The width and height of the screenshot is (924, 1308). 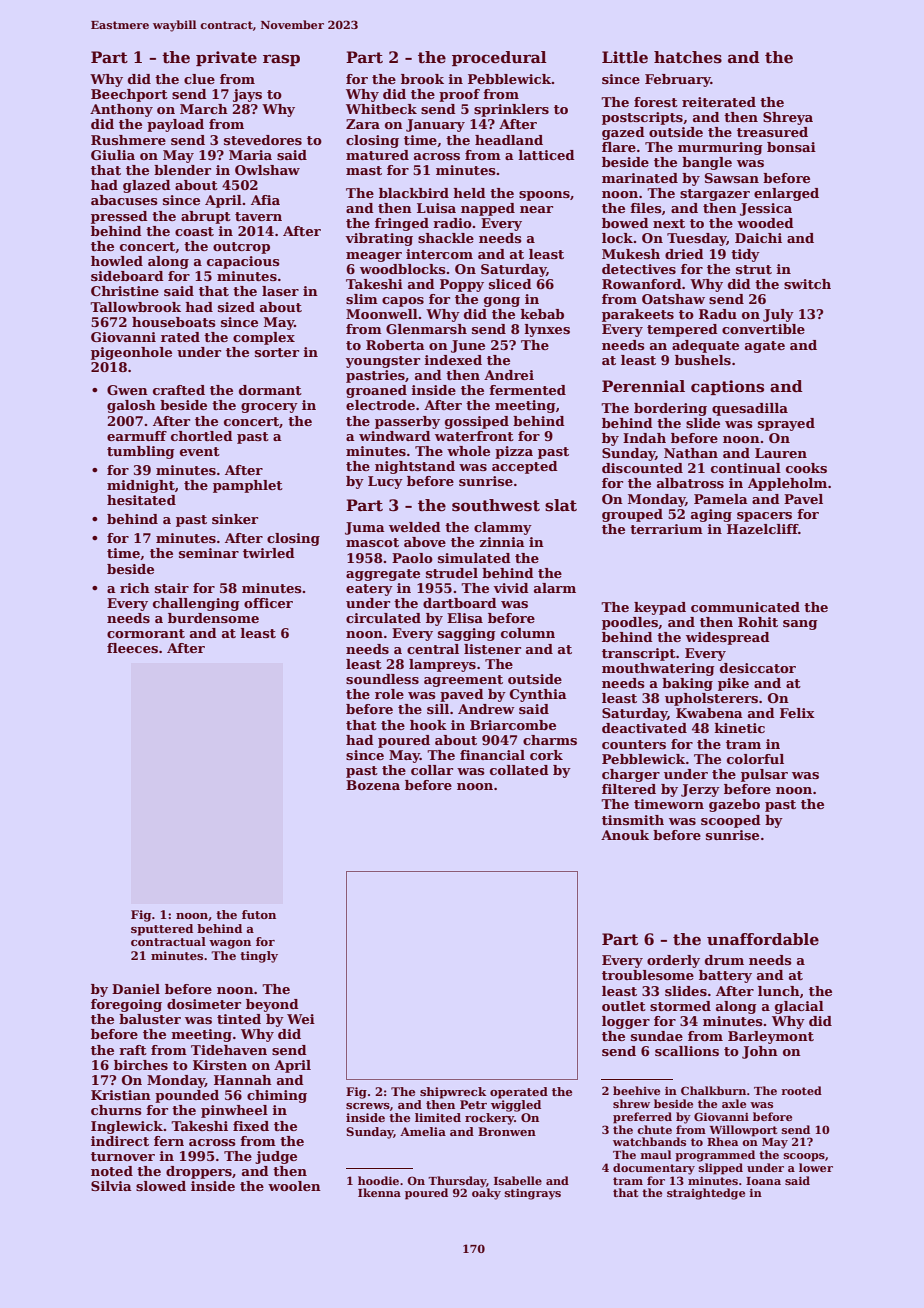 What do you see at coordinates (745, 607) in the screenshot?
I see `communicated` at bounding box center [745, 607].
